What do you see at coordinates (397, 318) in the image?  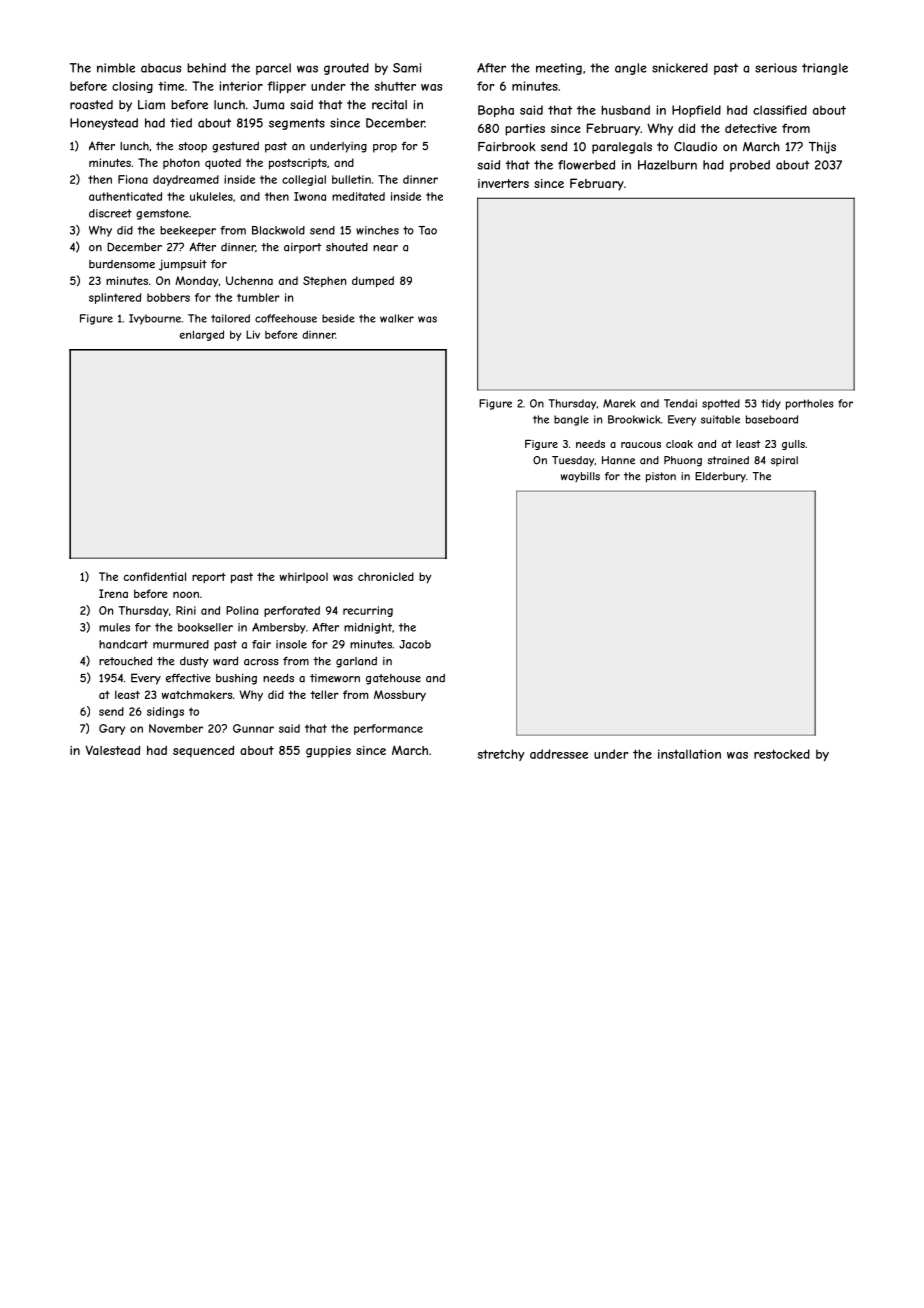 I see `walker` at bounding box center [397, 318].
